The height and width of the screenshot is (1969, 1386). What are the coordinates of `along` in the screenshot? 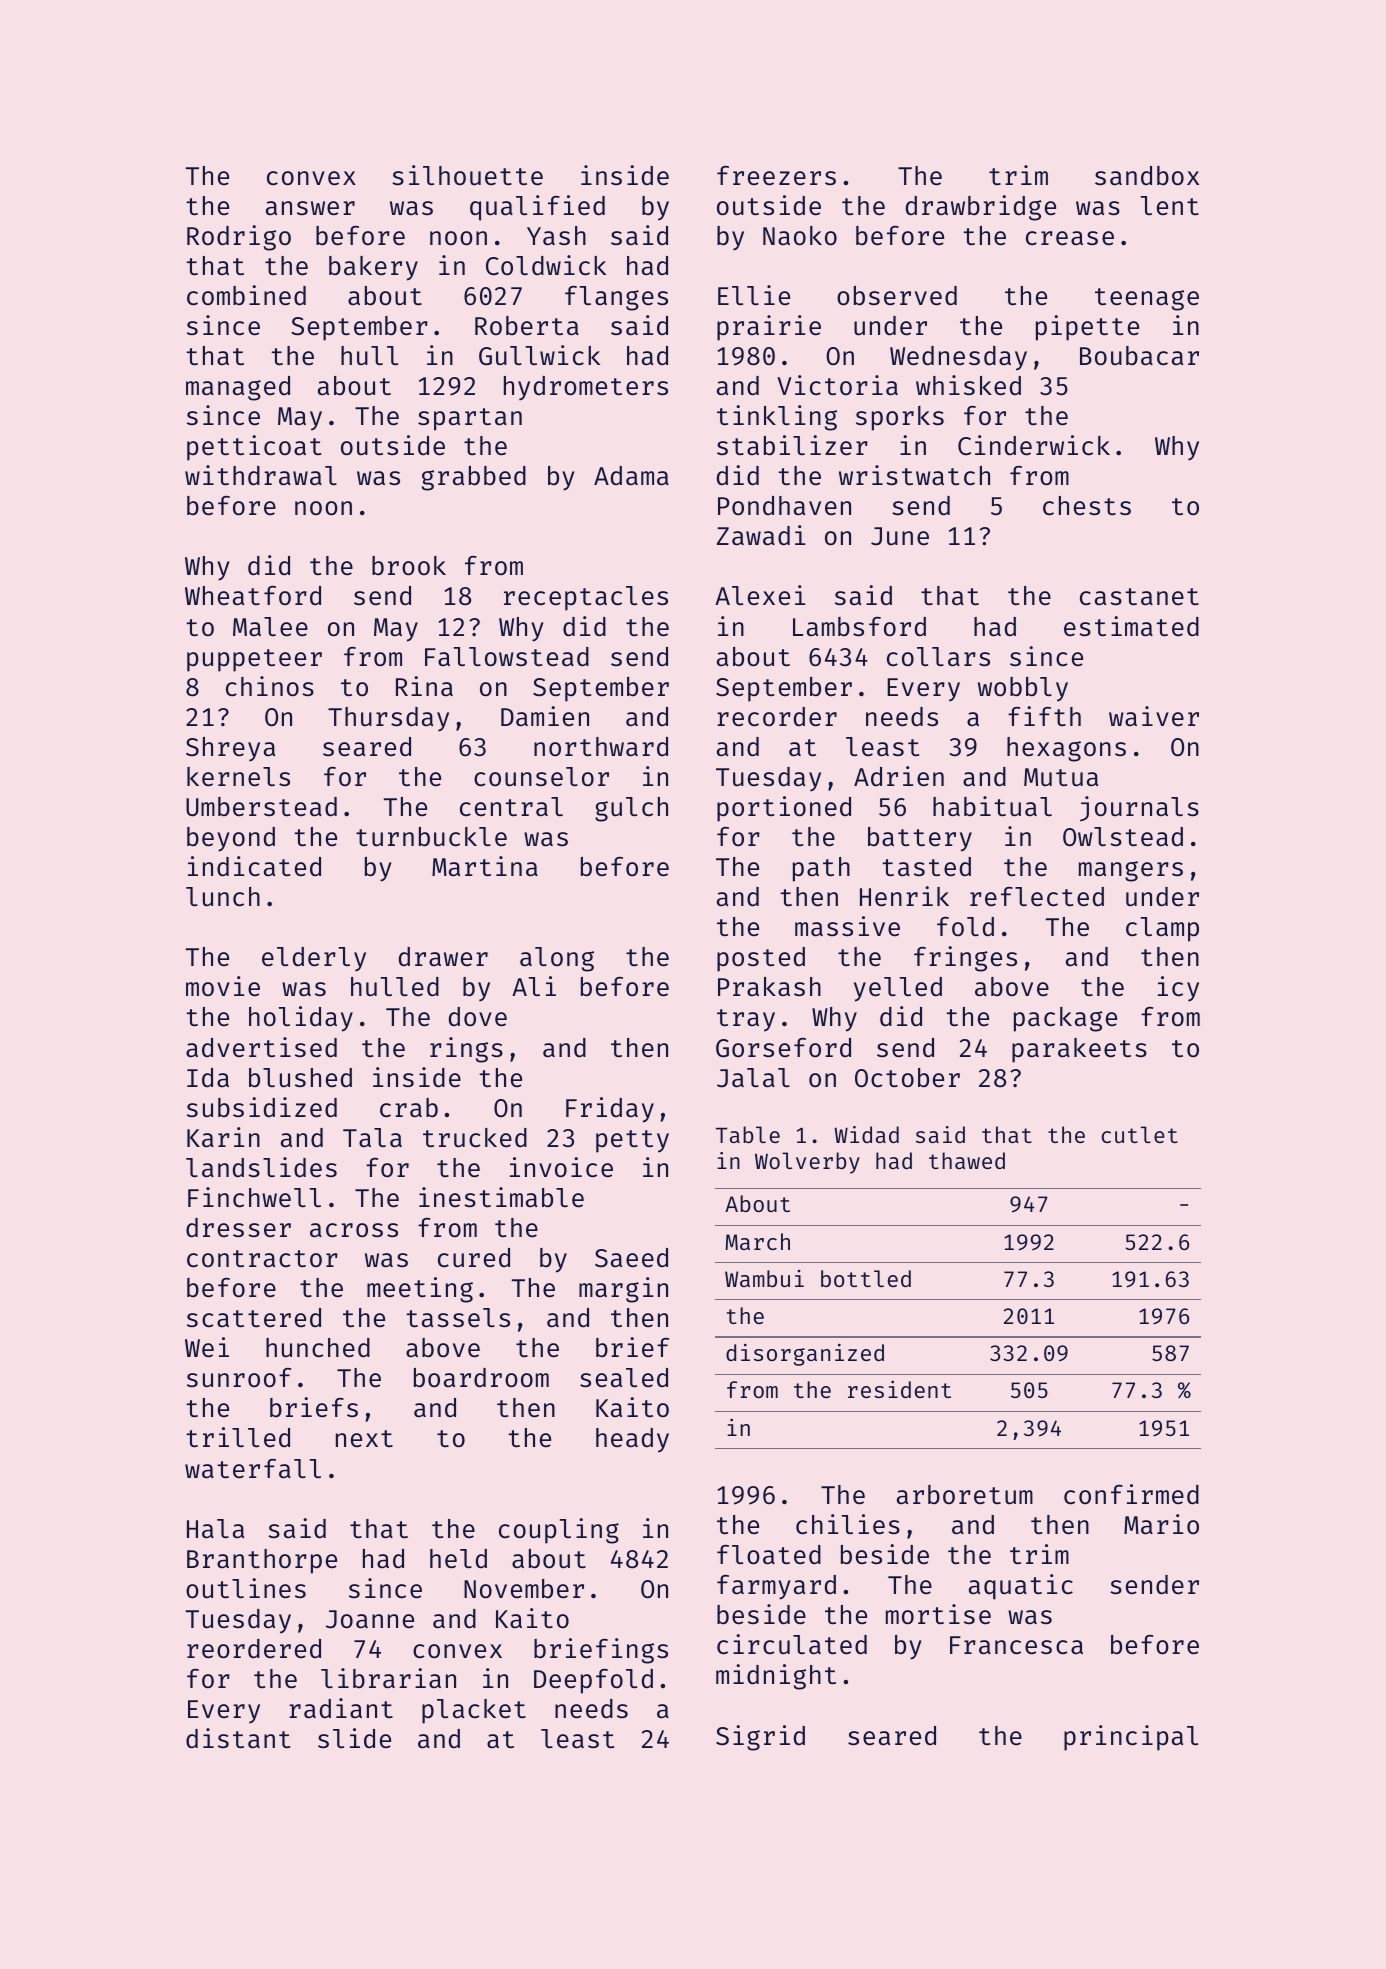 It's located at (557, 959).
